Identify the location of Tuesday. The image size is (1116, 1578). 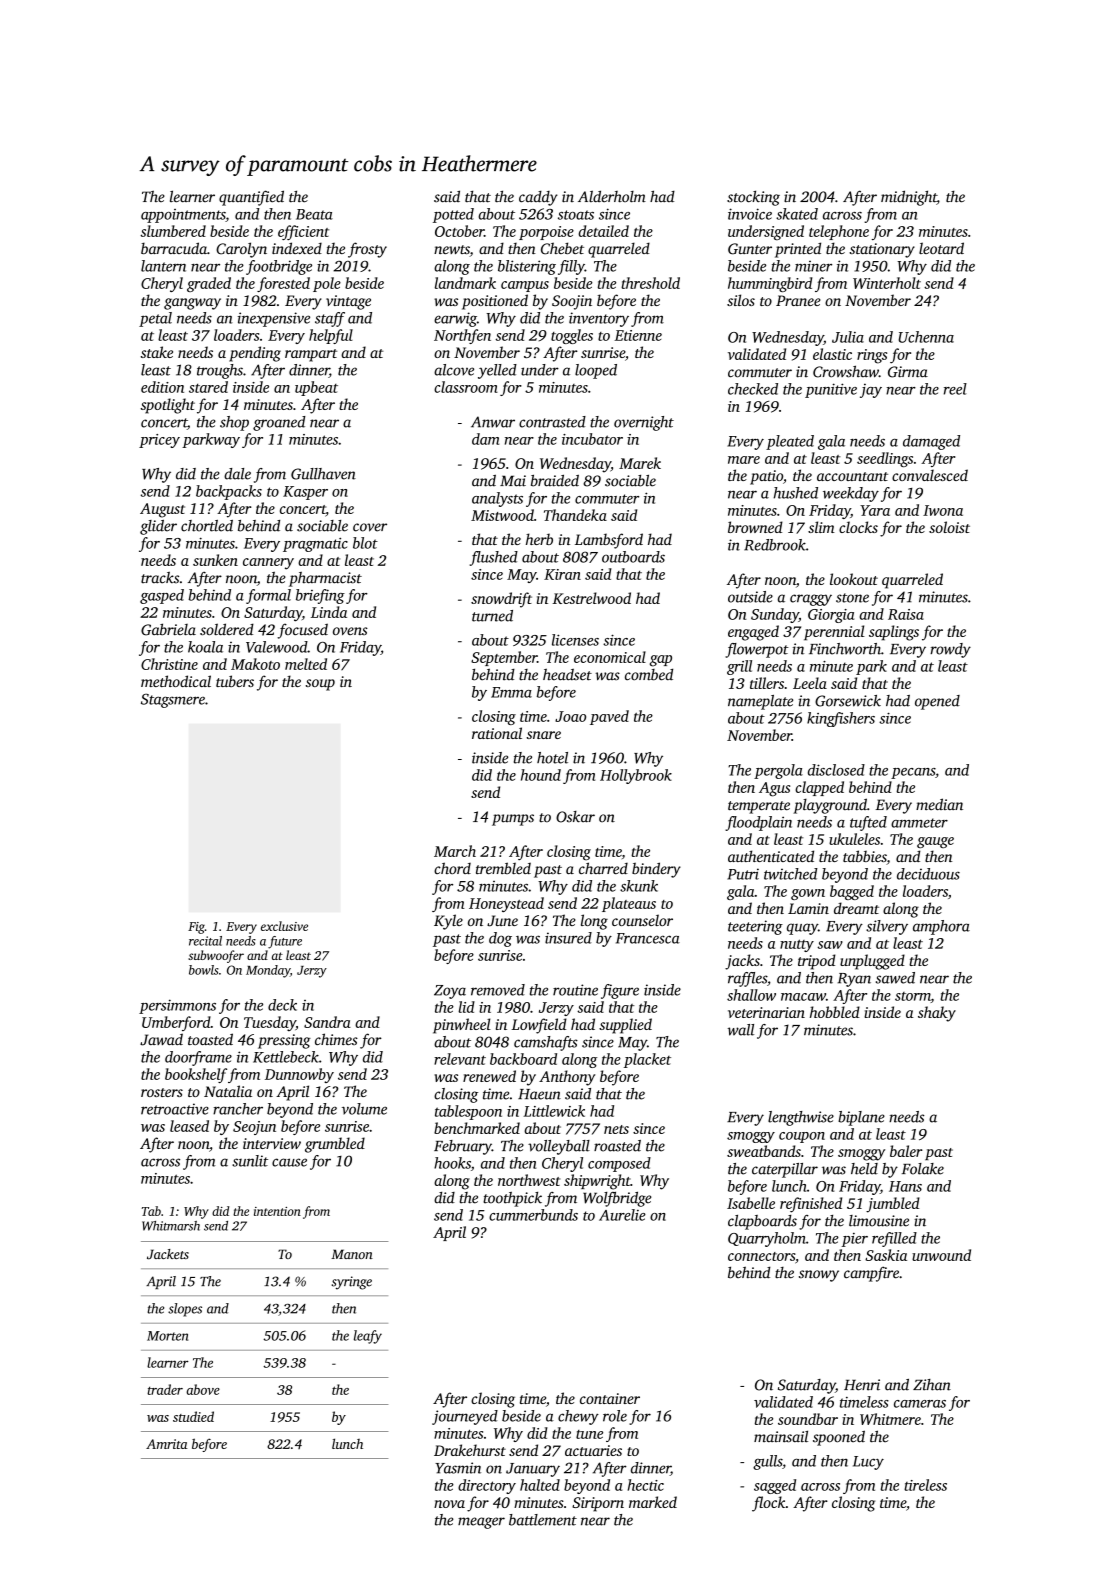
(270, 1023).
